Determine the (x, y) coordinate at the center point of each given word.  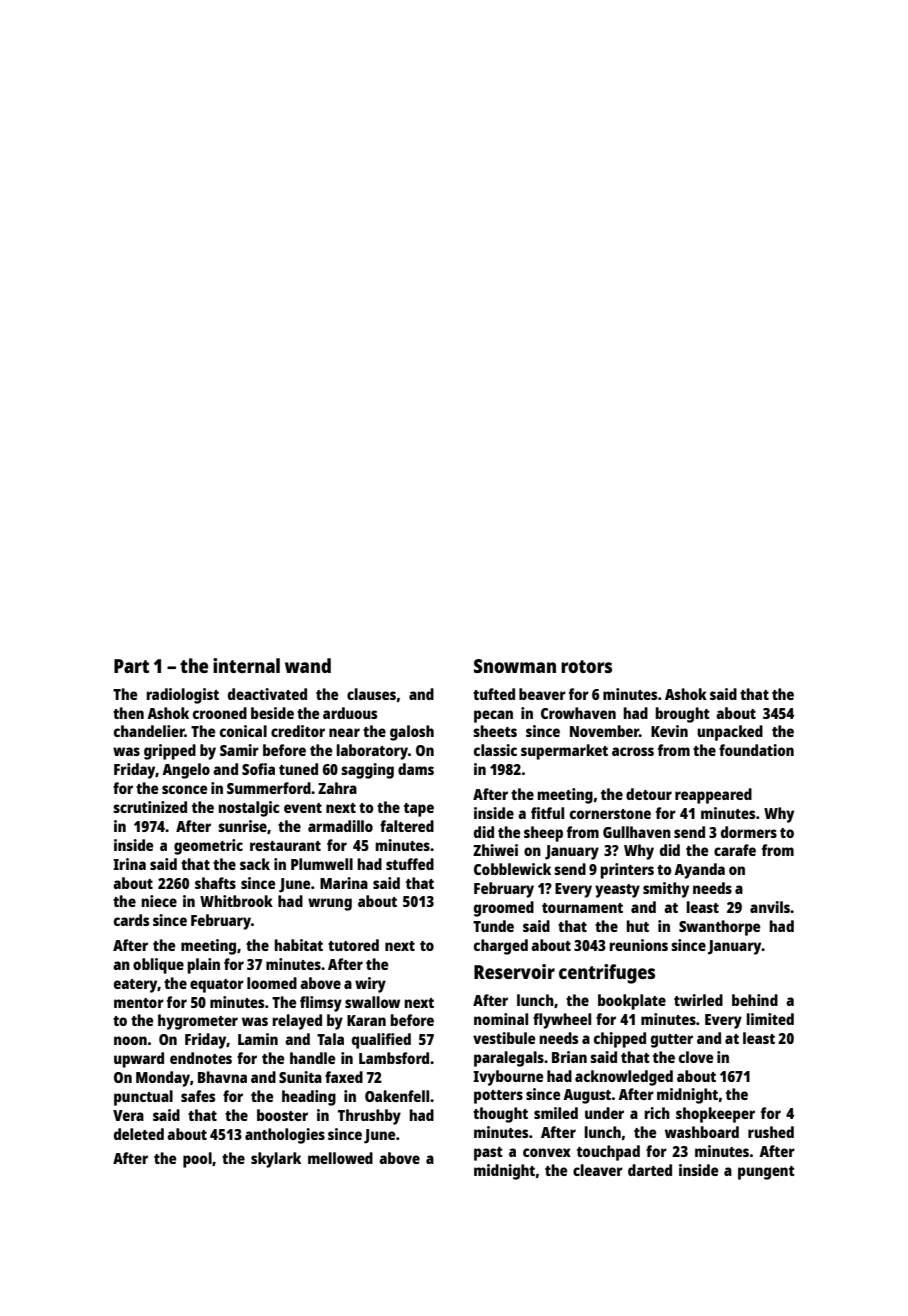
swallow (372, 1002)
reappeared (713, 796)
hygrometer (198, 1022)
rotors (586, 666)
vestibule (504, 1038)
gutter (672, 1041)
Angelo (186, 771)
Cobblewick (512, 869)
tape (419, 810)
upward (139, 1060)
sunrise (242, 826)
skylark (276, 1160)
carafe (735, 850)
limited (770, 1019)
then (128, 713)
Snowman (515, 666)
